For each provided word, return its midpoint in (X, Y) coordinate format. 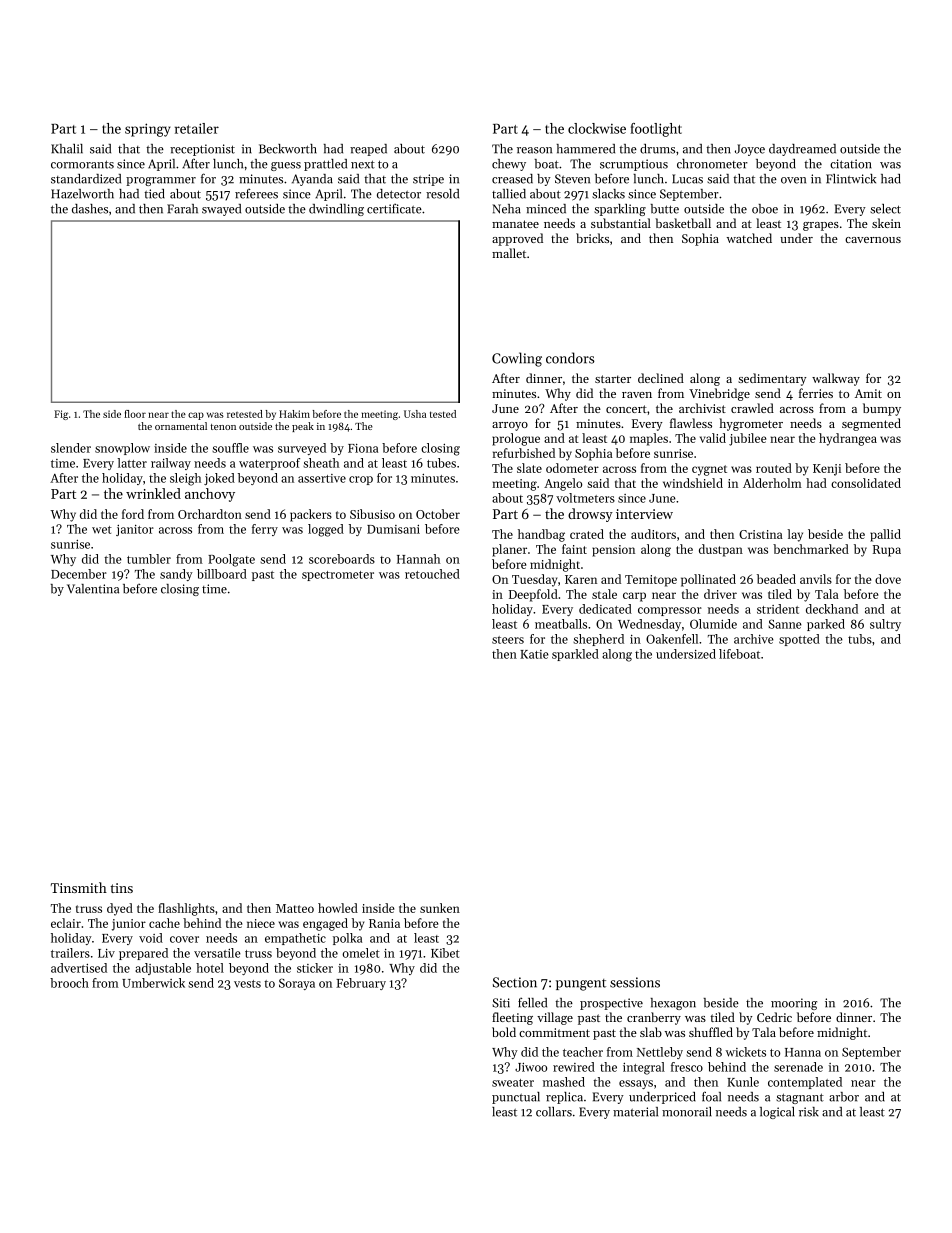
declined (661, 378)
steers (508, 640)
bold (504, 1032)
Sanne (785, 624)
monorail (687, 1112)
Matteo (295, 908)
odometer (572, 468)
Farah (182, 209)
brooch (69, 983)
